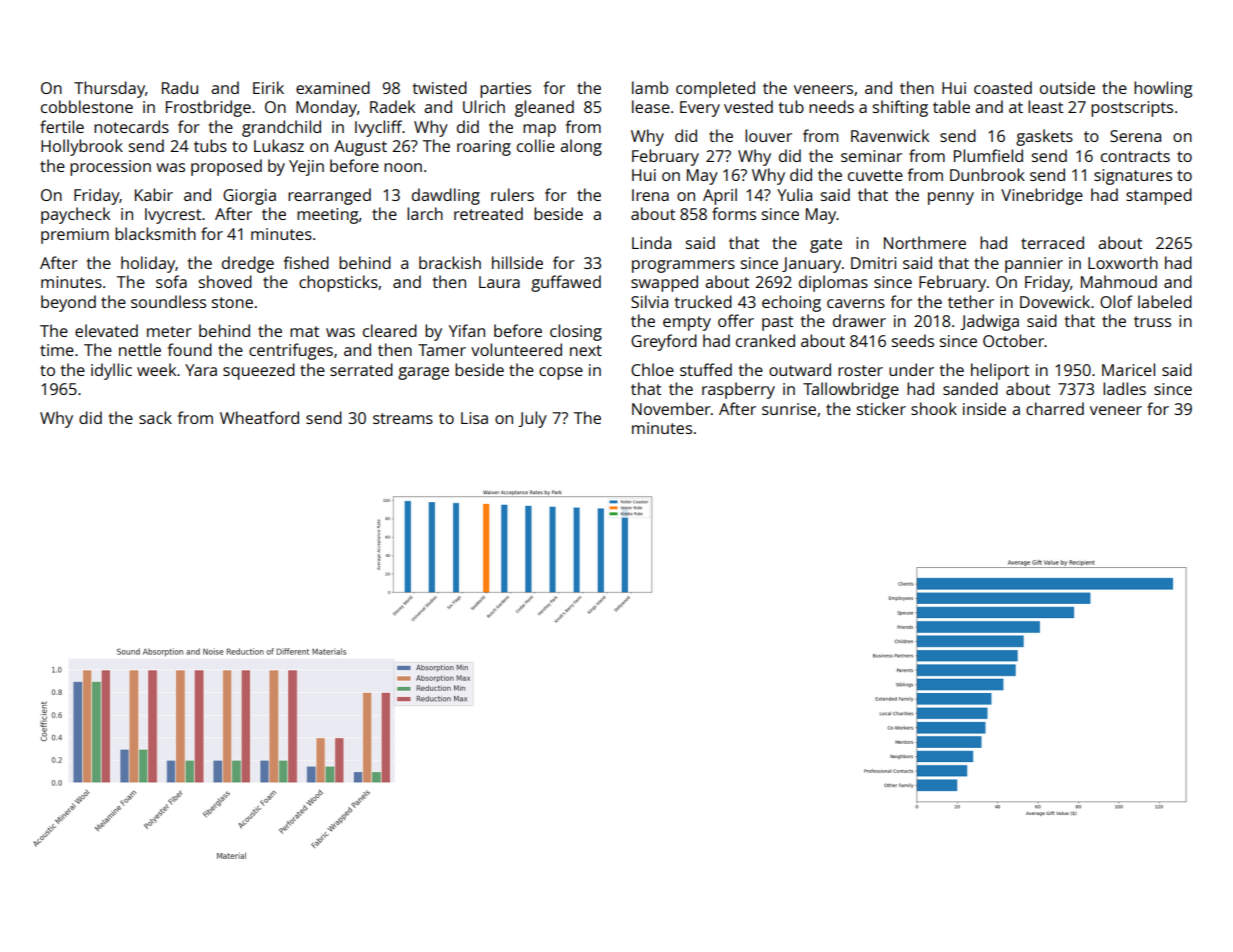 This screenshot has width=1233, height=952. What do you see at coordinates (281, 128) in the screenshot?
I see `grandchild` at bounding box center [281, 128].
